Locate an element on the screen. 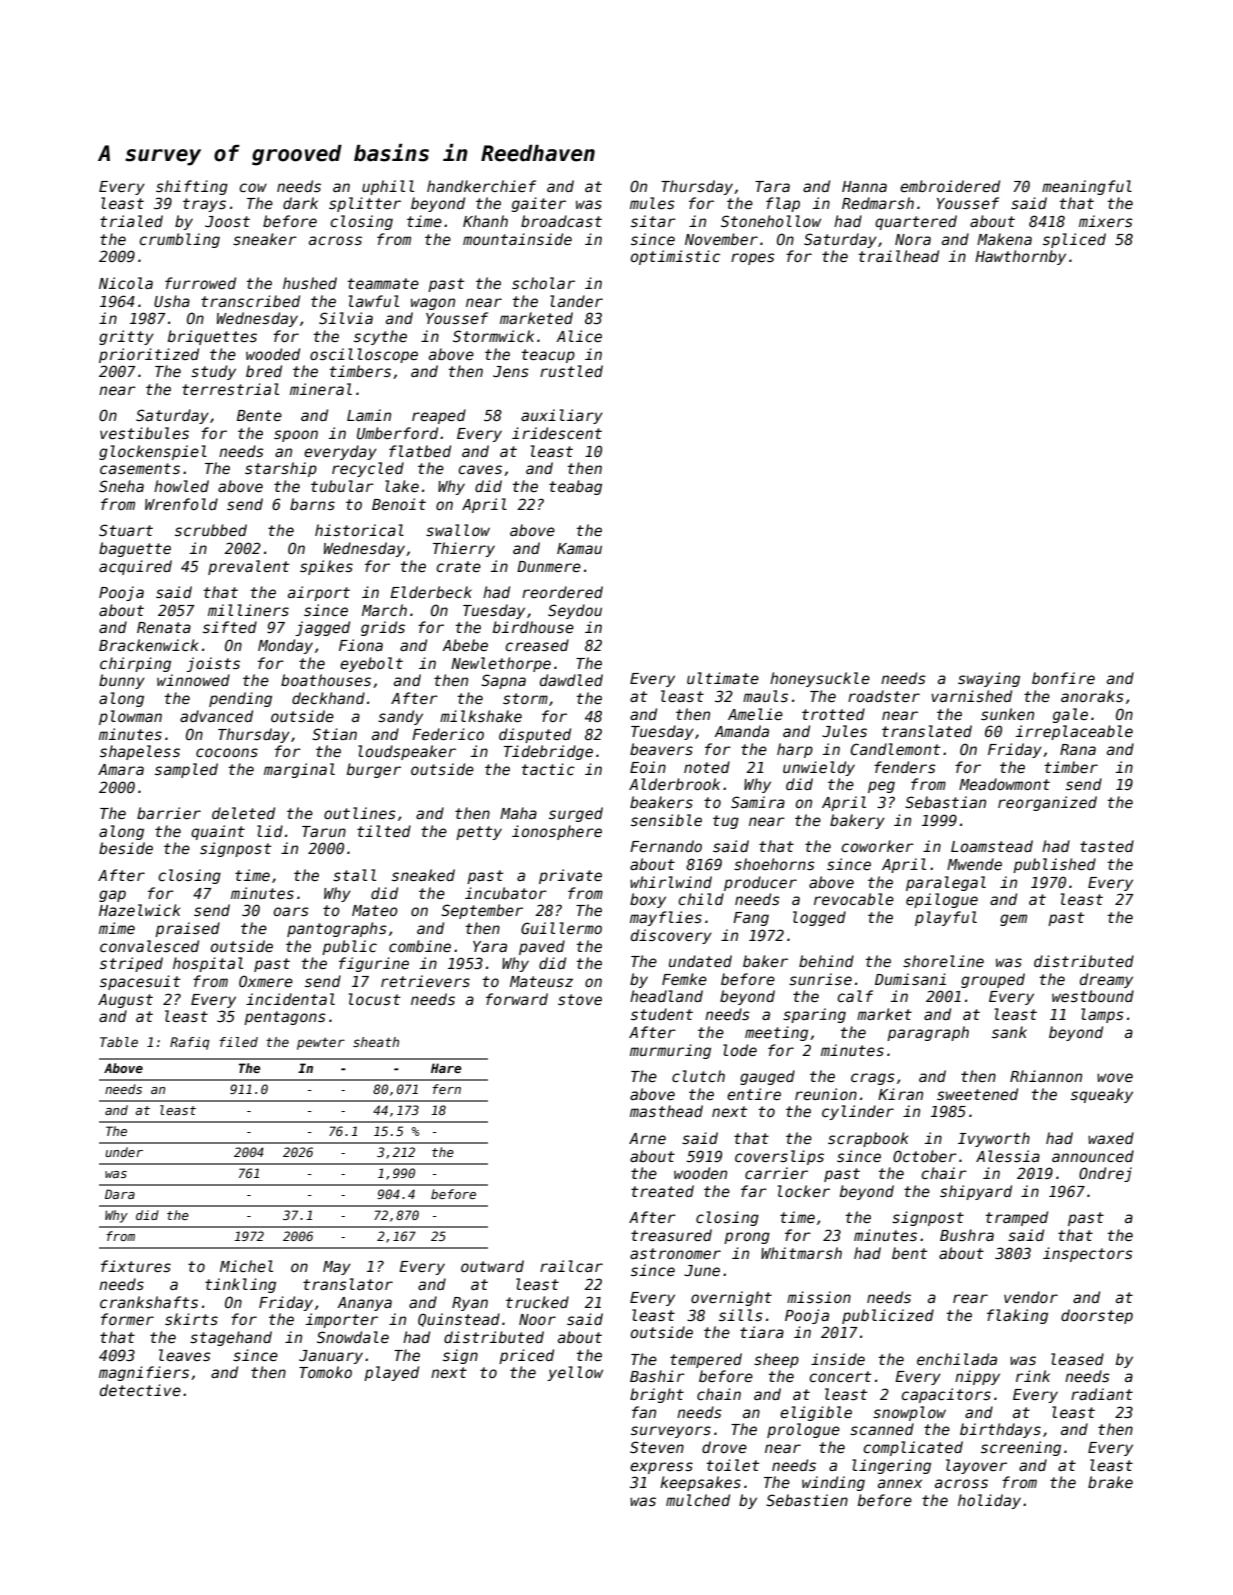 The width and height of the screenshot is (1233, 1595). trucked is located at coordinates (537, 1302).
